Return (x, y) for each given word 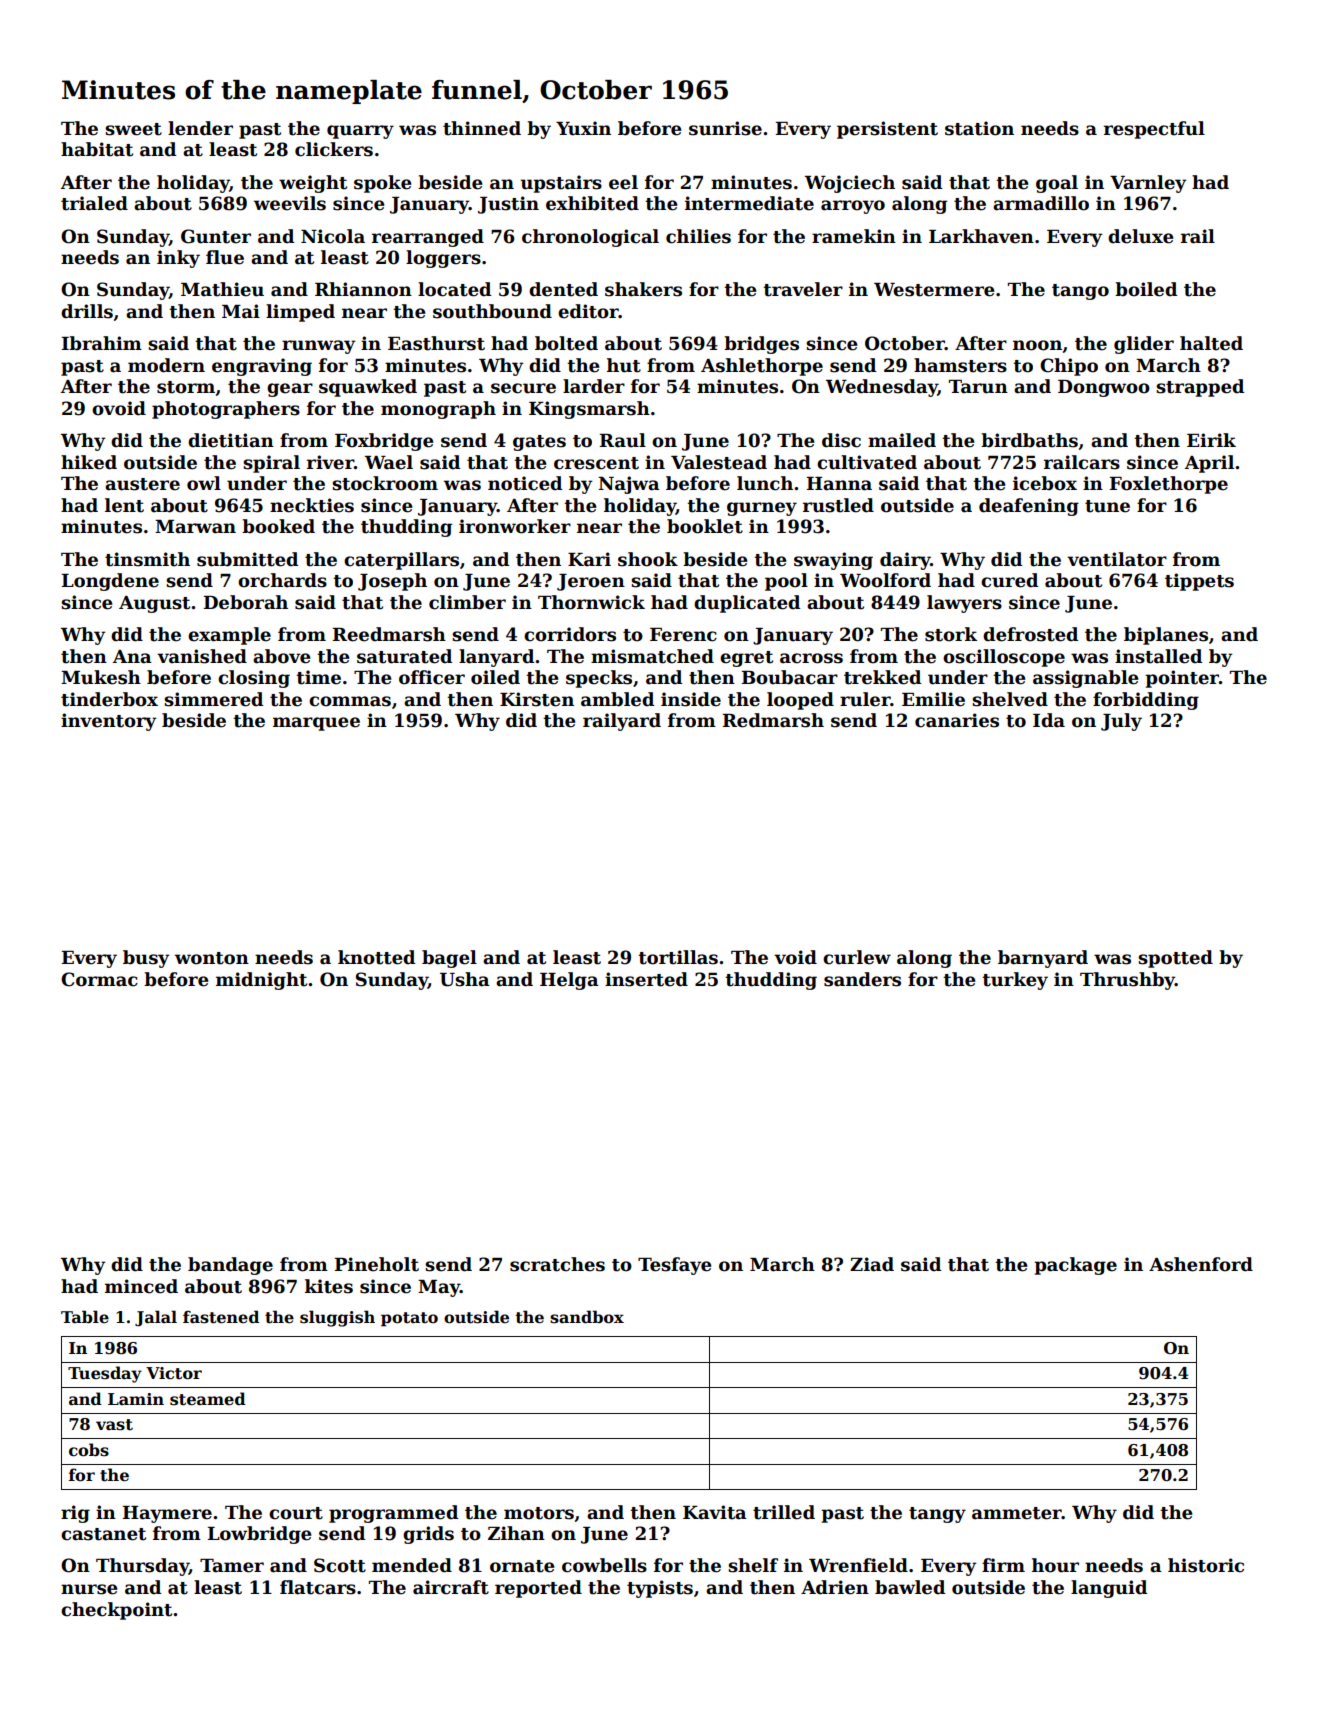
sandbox (587, 1317)
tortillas (678, 957)
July (1121, 722)
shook (648, 559)
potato (409, 1319)
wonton (212, 958)
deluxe (1140, 236)
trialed (94, 203)
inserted (646, 979)
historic (1206, 1565)
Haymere (167, 1514)
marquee (316, 724)
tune (1107, 506)
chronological (590, 238)
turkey (1015, 981)
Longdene (110, 582)
